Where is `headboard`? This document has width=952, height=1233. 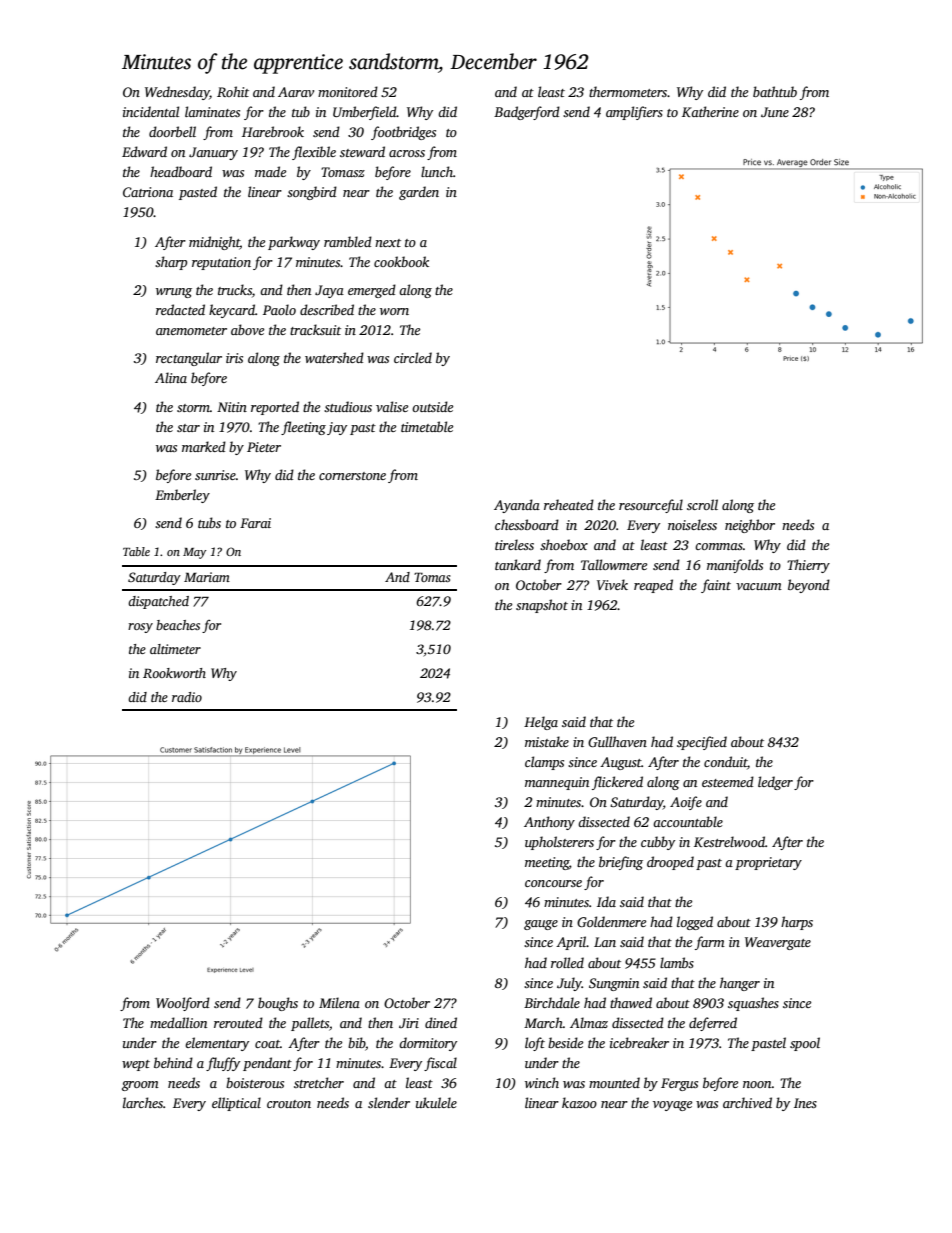
headboard is located at coordinates (181, 171).
